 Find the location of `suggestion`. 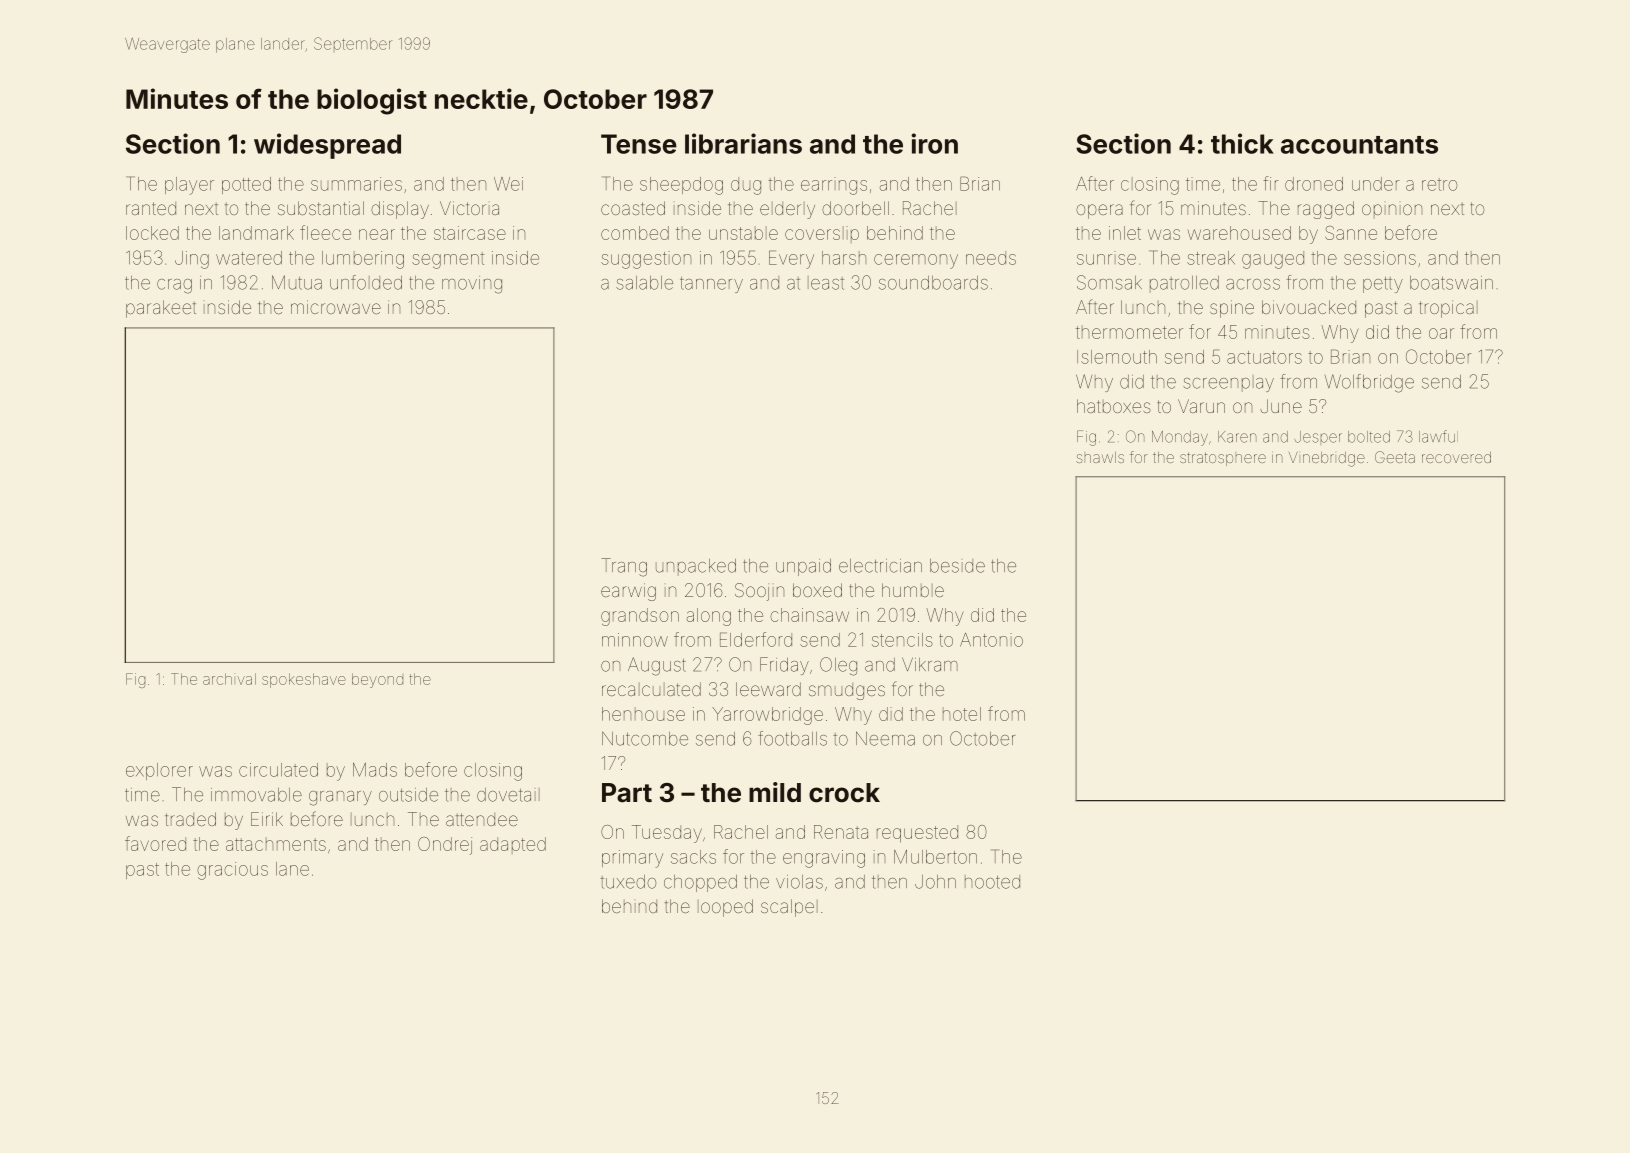

suggestion is located at coordinates (646, 260).
